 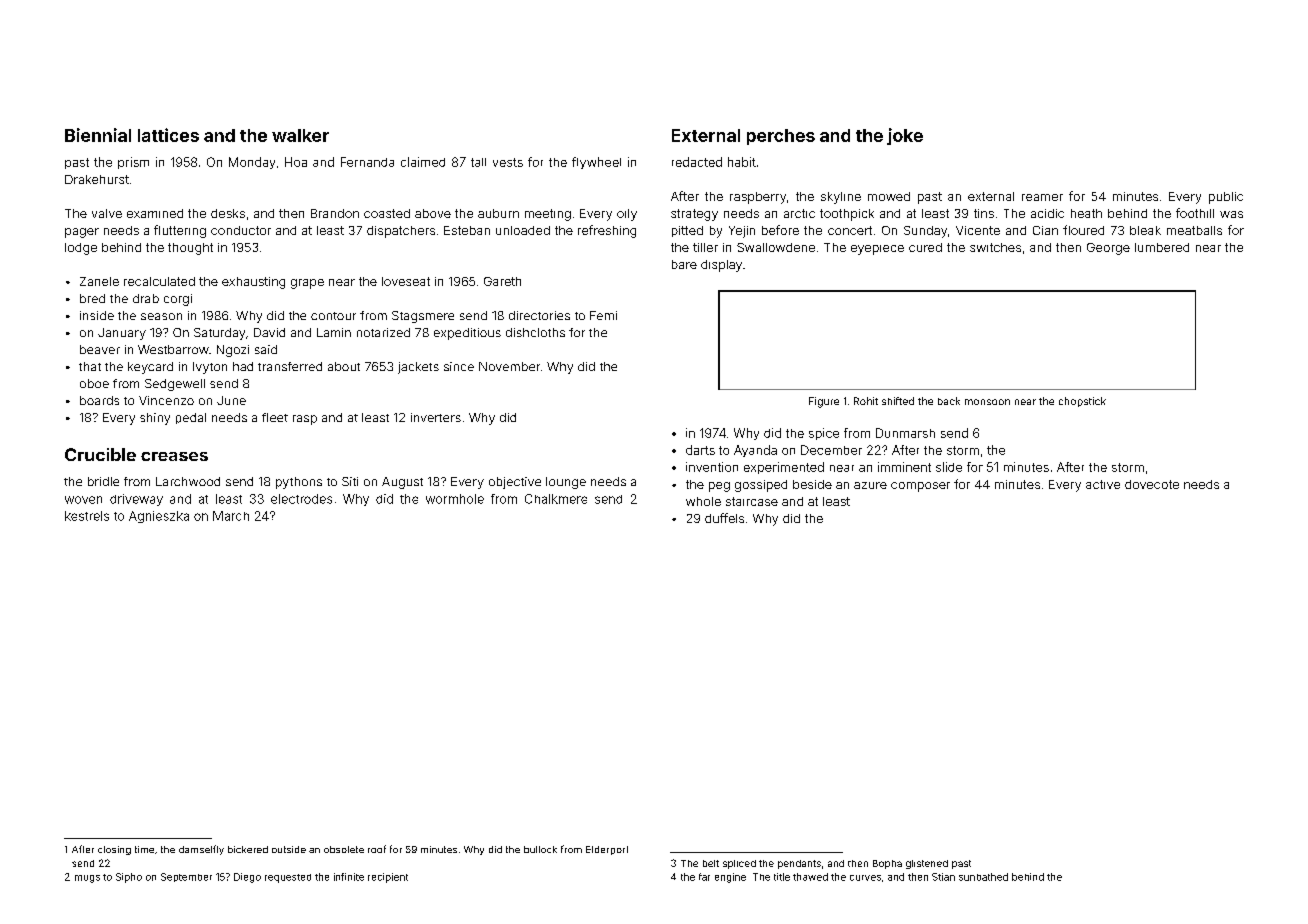 What do you see at coordinates (730, 878) in the image?
I see `engine` at bounding box center [730, 878].
